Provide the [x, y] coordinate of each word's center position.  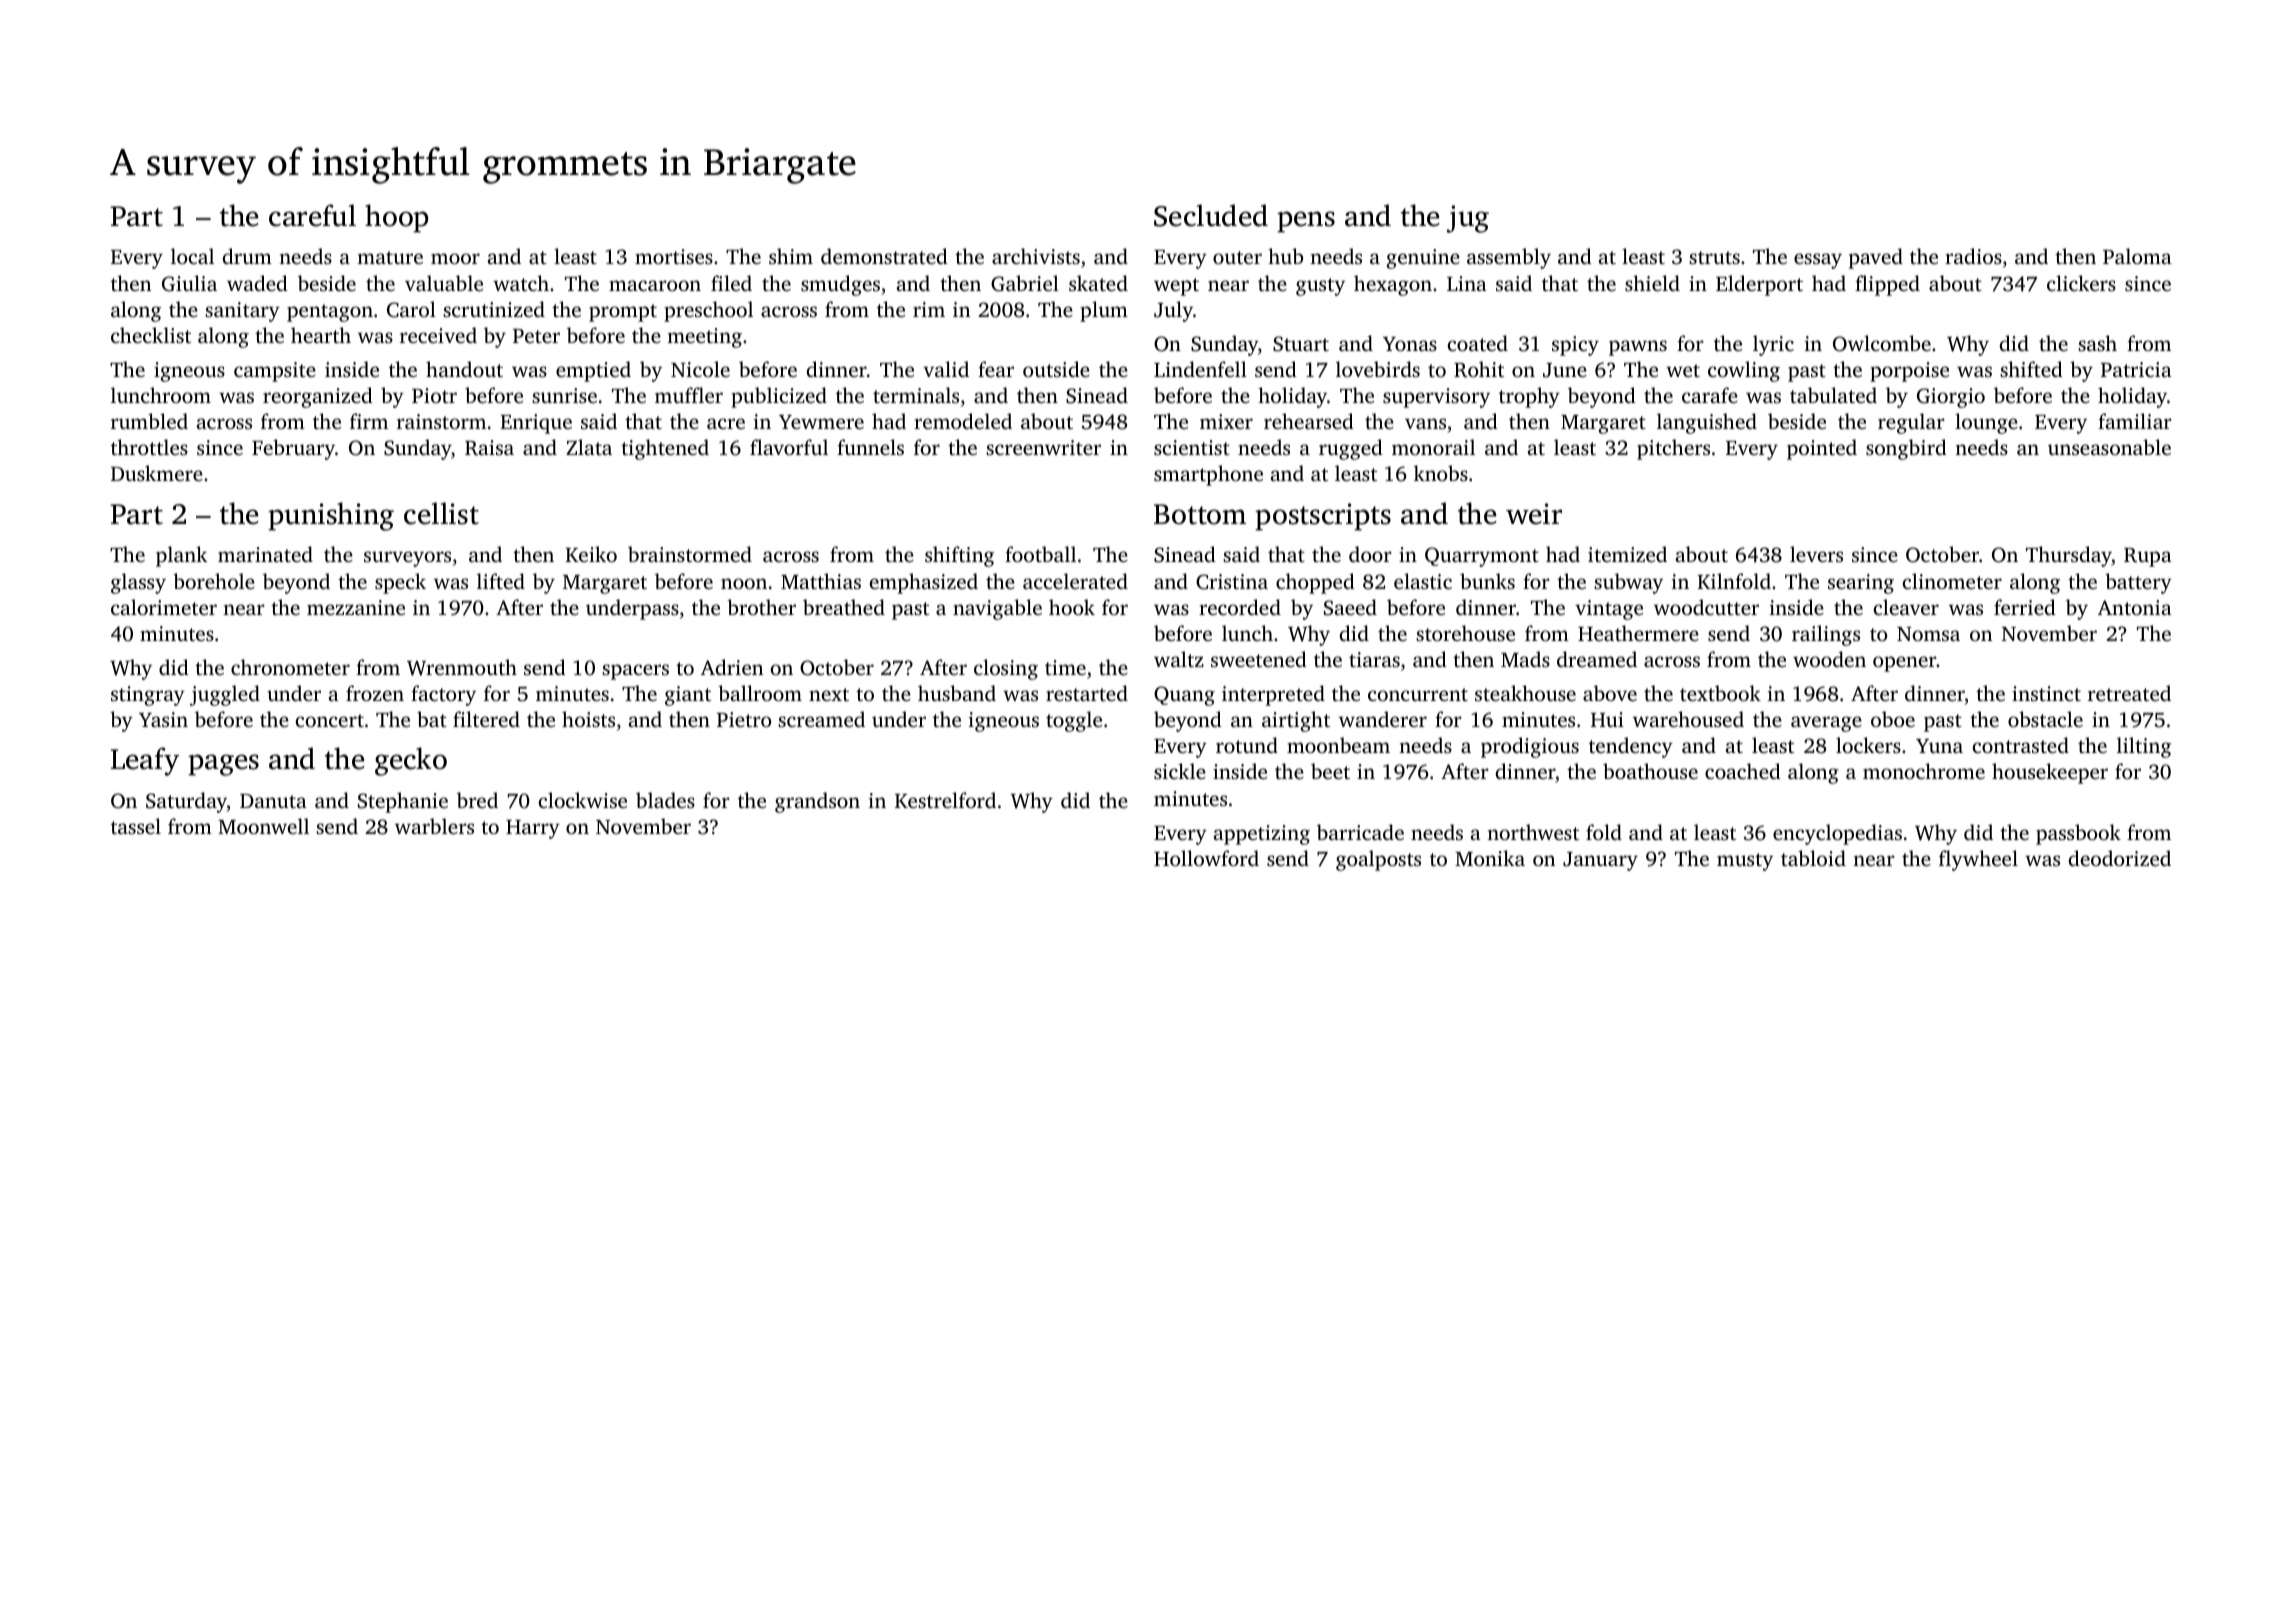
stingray [148, 696]
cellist [441, 513]
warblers [434, 826]
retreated [2129, 693]
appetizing [1262, 835]
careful [312, 215]
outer [1237, 257]
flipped [1887, 285]
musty [1745, 862]
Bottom [1200, 514]
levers [1816, 554]
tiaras [1374, 659]
